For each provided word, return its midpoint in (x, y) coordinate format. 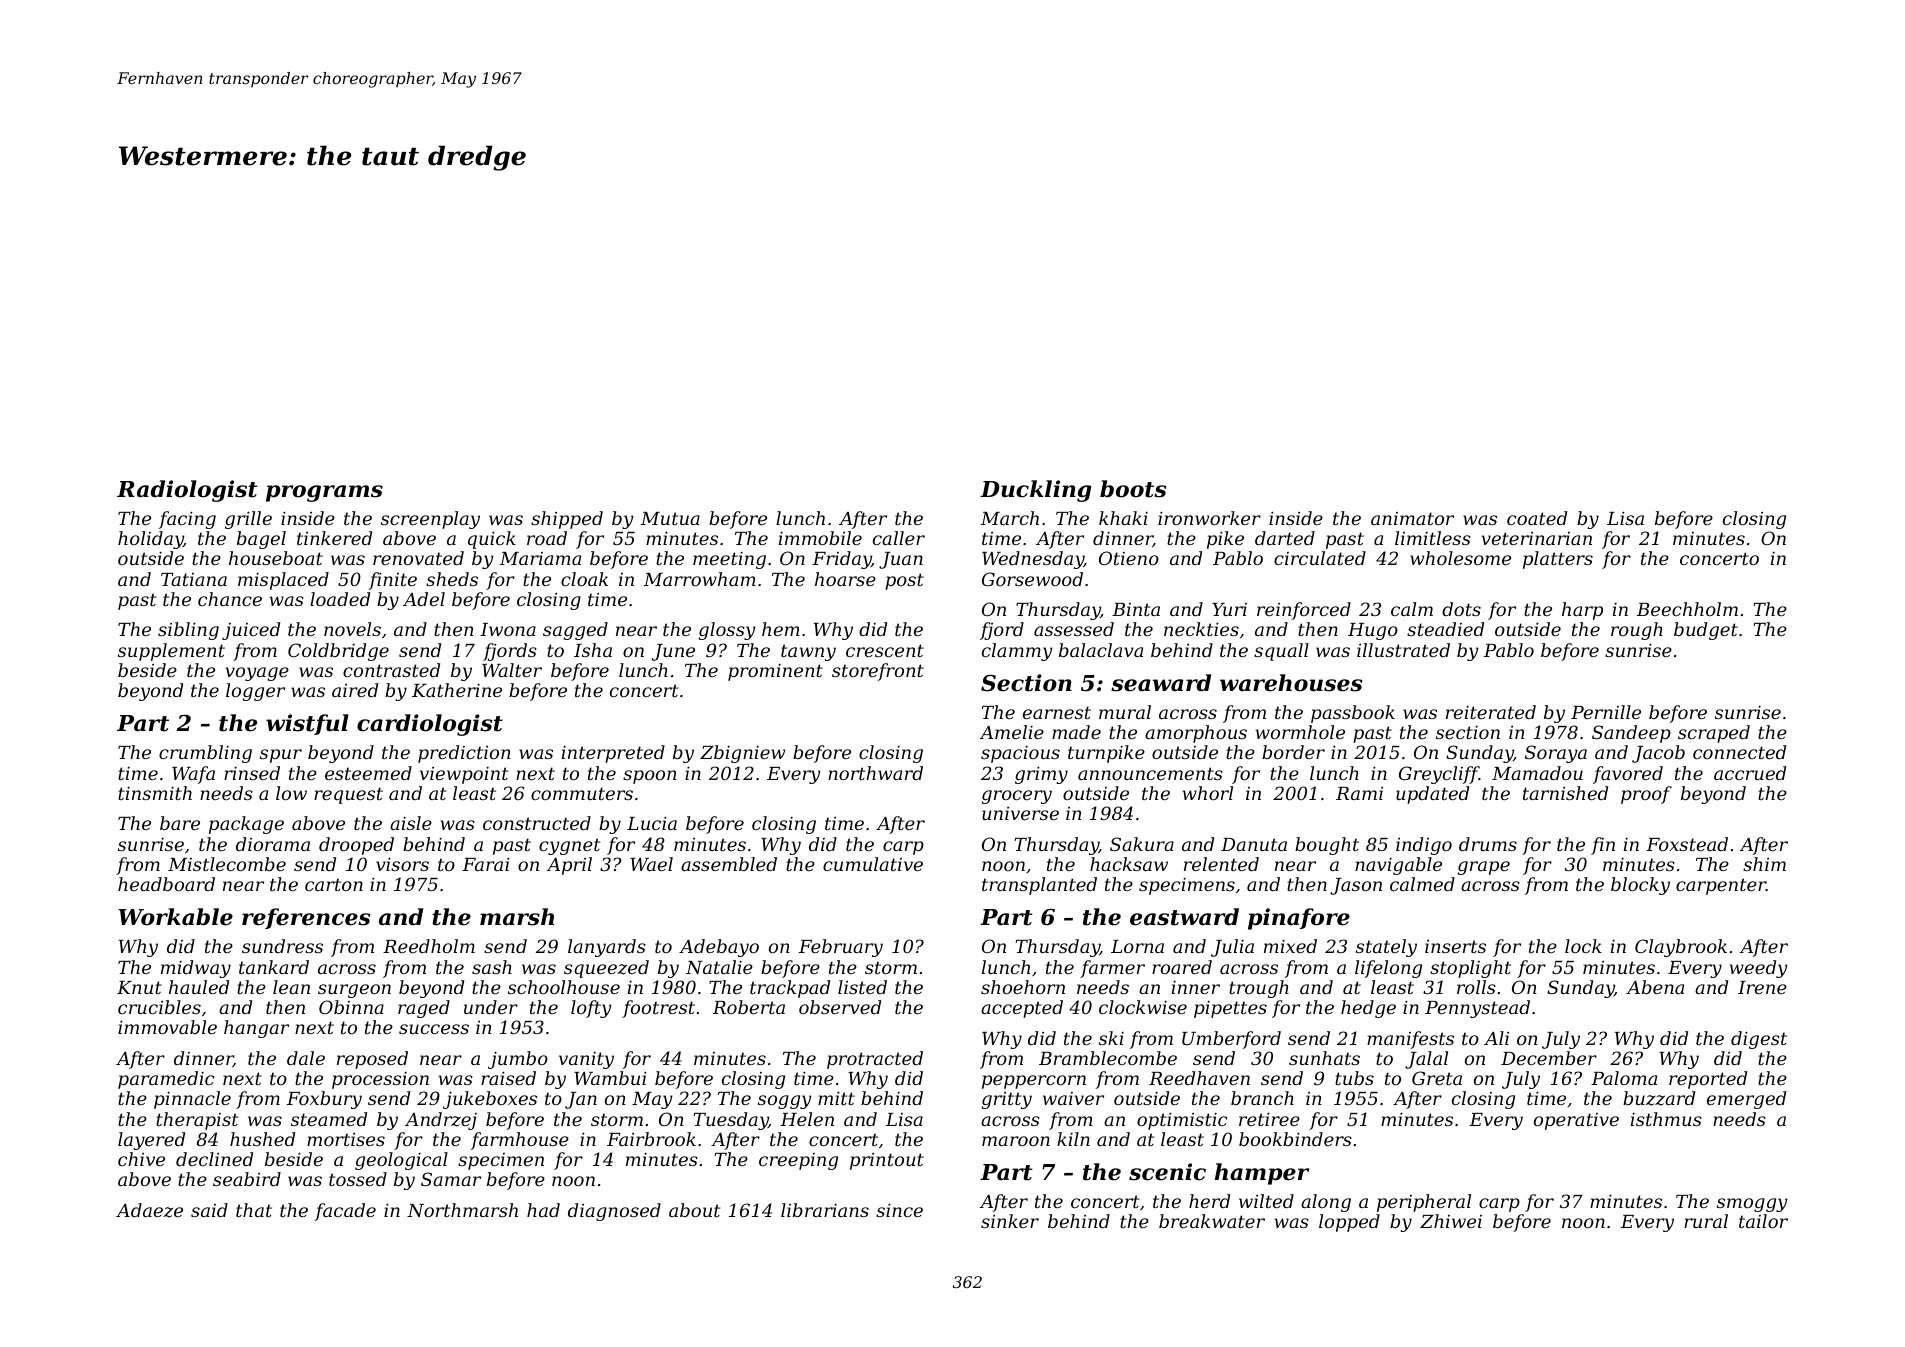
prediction (464, 754)
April (569, 866)
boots (1133, 489)
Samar (451, 1179)
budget (1706, 631)
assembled (729, 864)
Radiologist (187, 491)
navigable (1398, 866)
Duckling (1035, 491)
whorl (1208, 793)
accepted (1022, 1009)
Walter (512, 670)
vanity (586, 1060)
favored (1628, 775)
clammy (1017, 652)
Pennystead (1477, 1009)
